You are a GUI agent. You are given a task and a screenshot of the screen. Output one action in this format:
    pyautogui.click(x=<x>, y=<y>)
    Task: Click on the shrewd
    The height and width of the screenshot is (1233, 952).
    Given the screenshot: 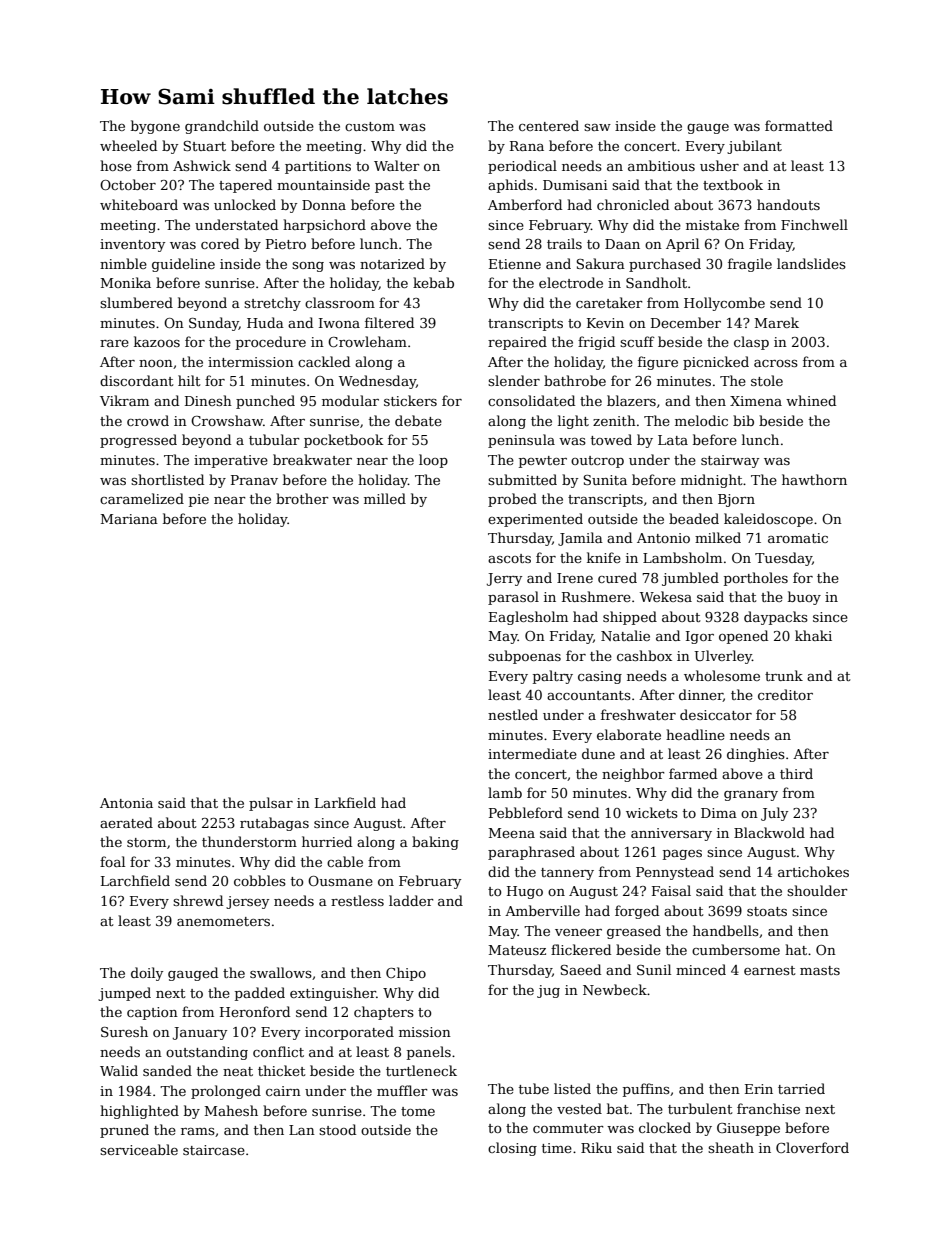 What is the action you would take?
    pyautogui.click(x=198, y=900)
